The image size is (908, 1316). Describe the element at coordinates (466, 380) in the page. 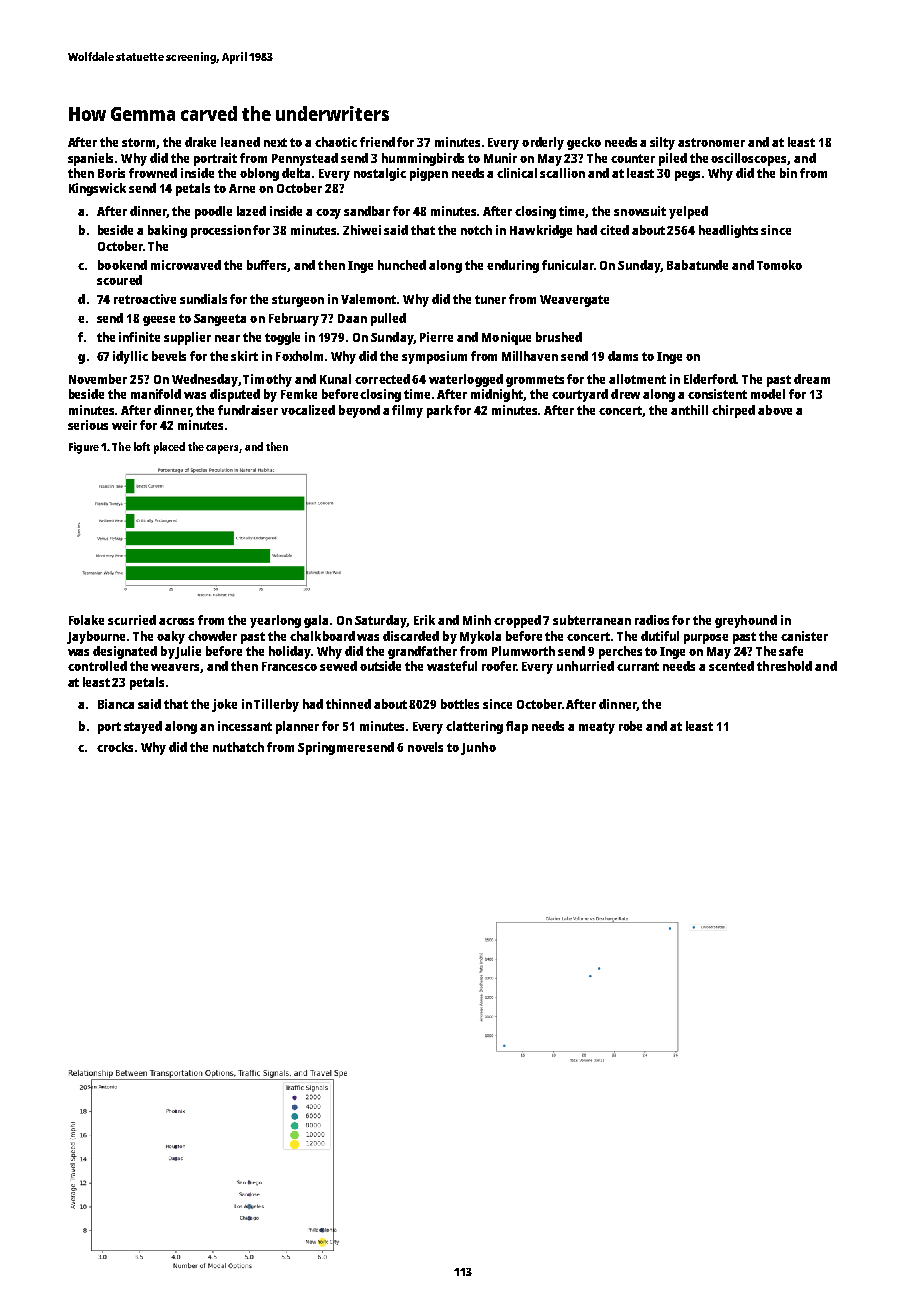

I see `waterlogged` at that location.
